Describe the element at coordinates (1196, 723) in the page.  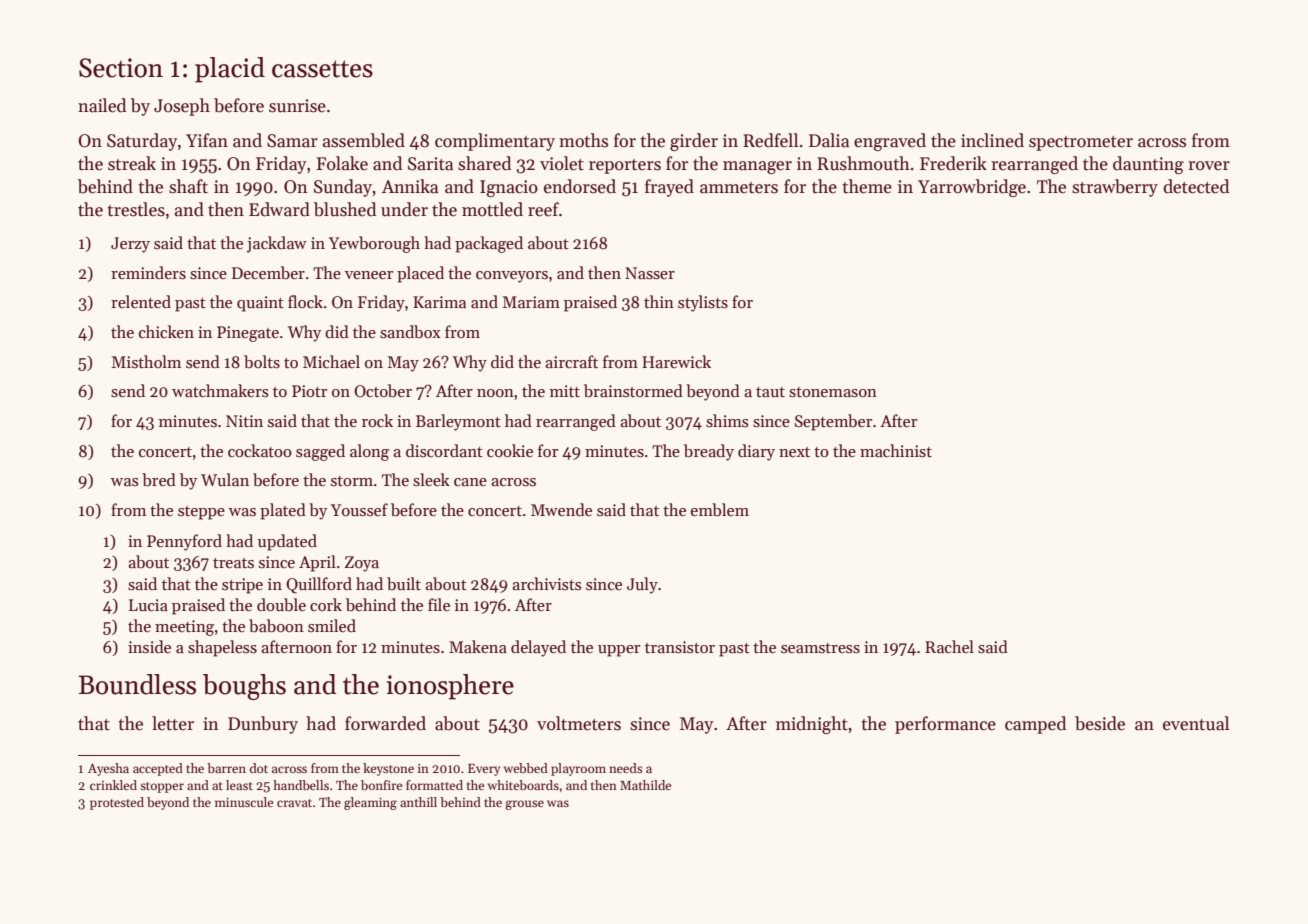
I see `eventual` at that location.
